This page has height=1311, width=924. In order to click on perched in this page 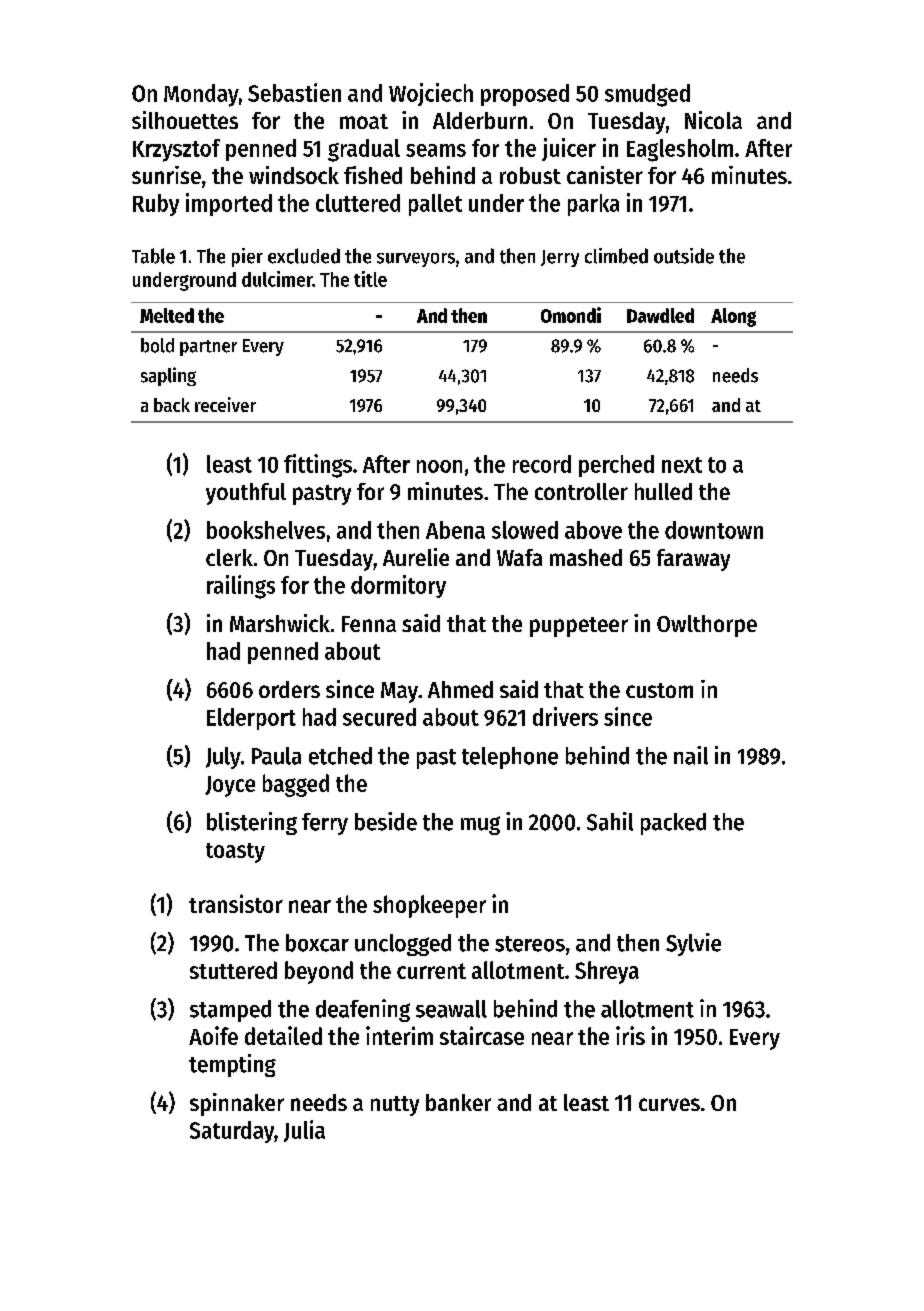, I will do `click(616, 466)`.
